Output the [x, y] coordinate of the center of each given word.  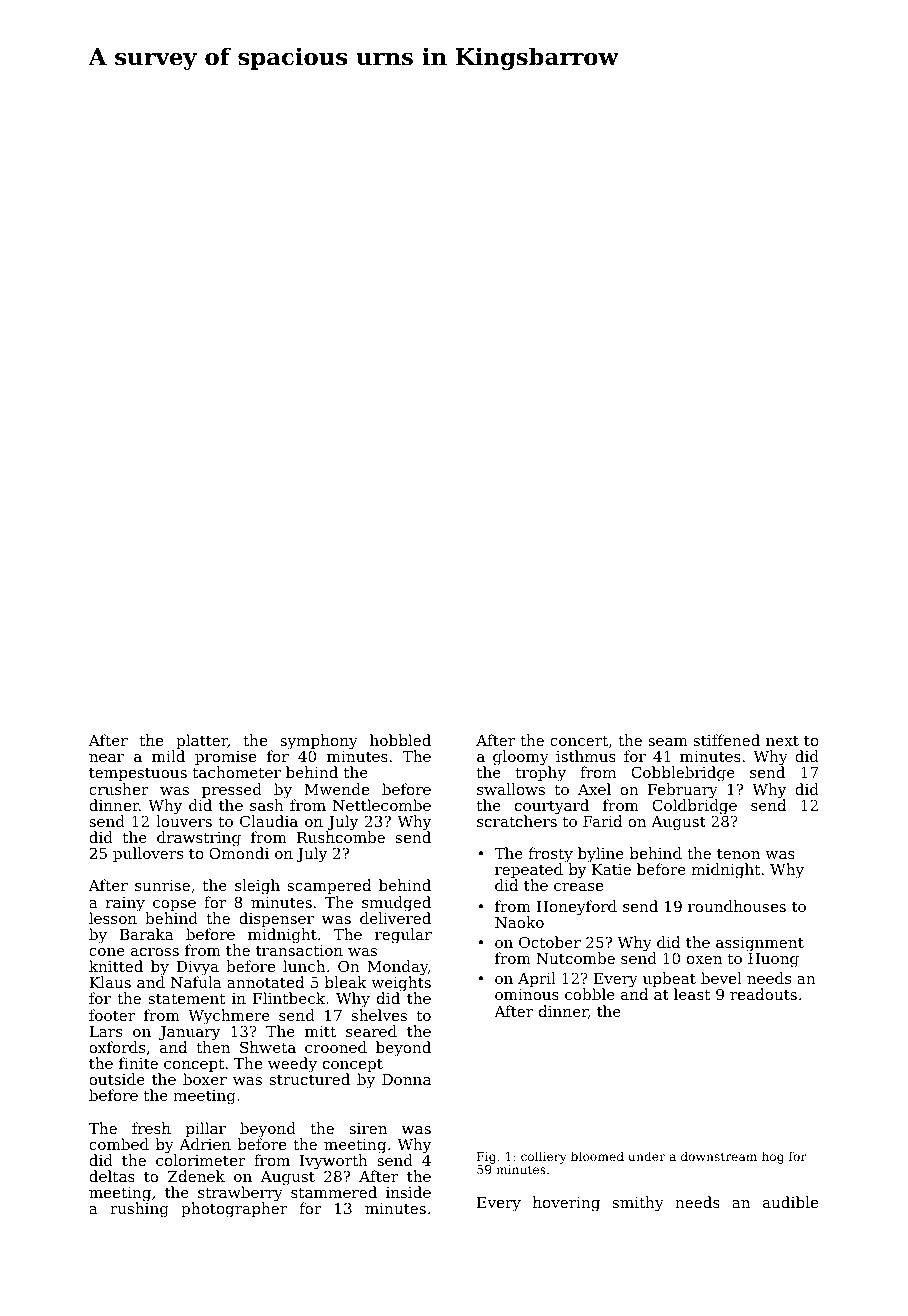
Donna [406, 1079]
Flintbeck [289, 998]
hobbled [400, 740]
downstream [719, 1156]
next [782, 740]
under [646, 1156]
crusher [119, 789]
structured [310, 1079]
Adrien [205, 1144]
